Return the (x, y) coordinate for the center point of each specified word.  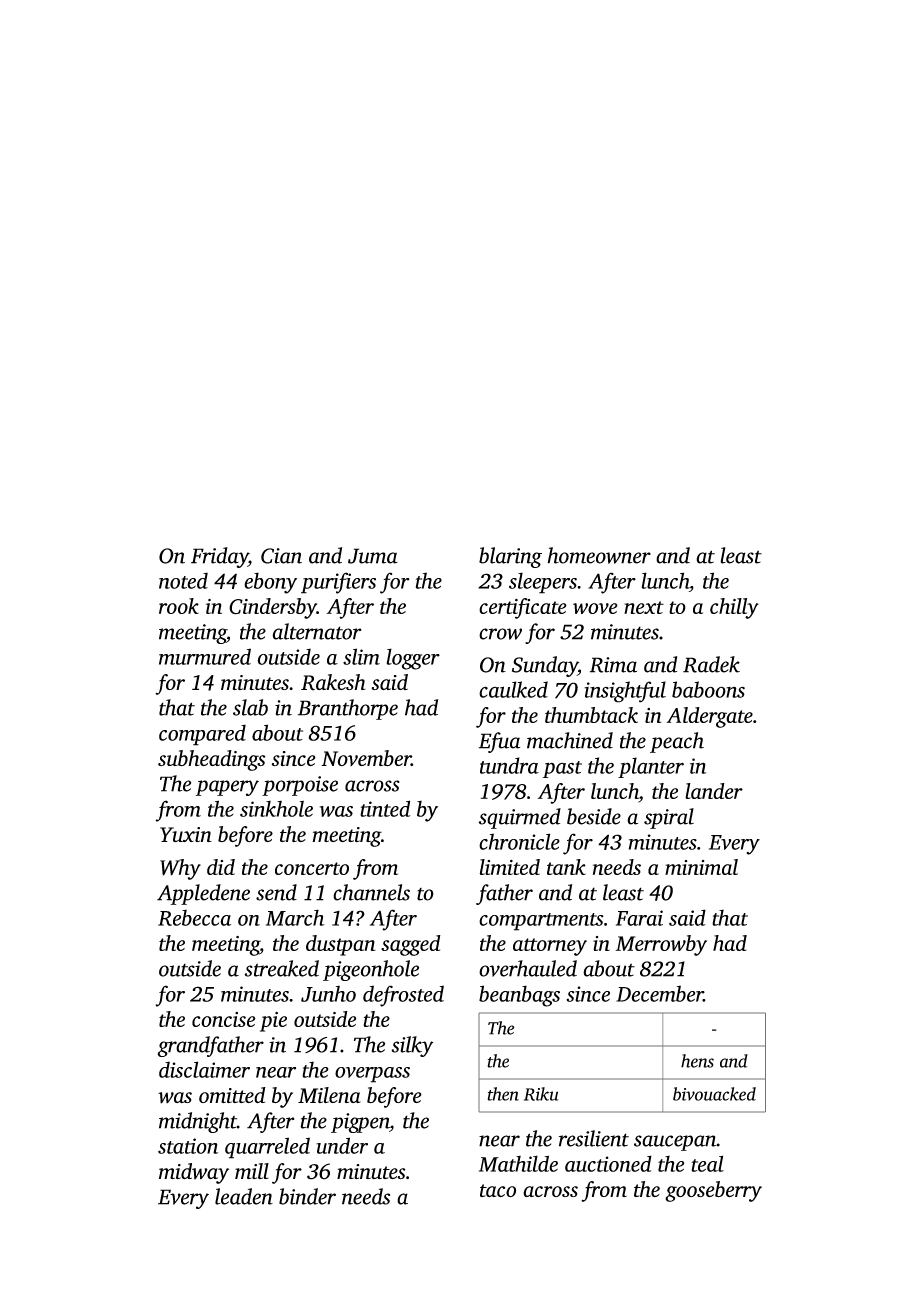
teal (707, 1163)
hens (697, 1061)
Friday (219, 557)
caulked (513, 689)
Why (180, 869)
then (503, 1094)
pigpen (360, 1123)
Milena (329, 1095)
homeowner (599, 555)
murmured (205, 656)
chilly (734, 608)
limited (509, 867)
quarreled (267, 1148)
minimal (701, 867)
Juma (373, 556)
